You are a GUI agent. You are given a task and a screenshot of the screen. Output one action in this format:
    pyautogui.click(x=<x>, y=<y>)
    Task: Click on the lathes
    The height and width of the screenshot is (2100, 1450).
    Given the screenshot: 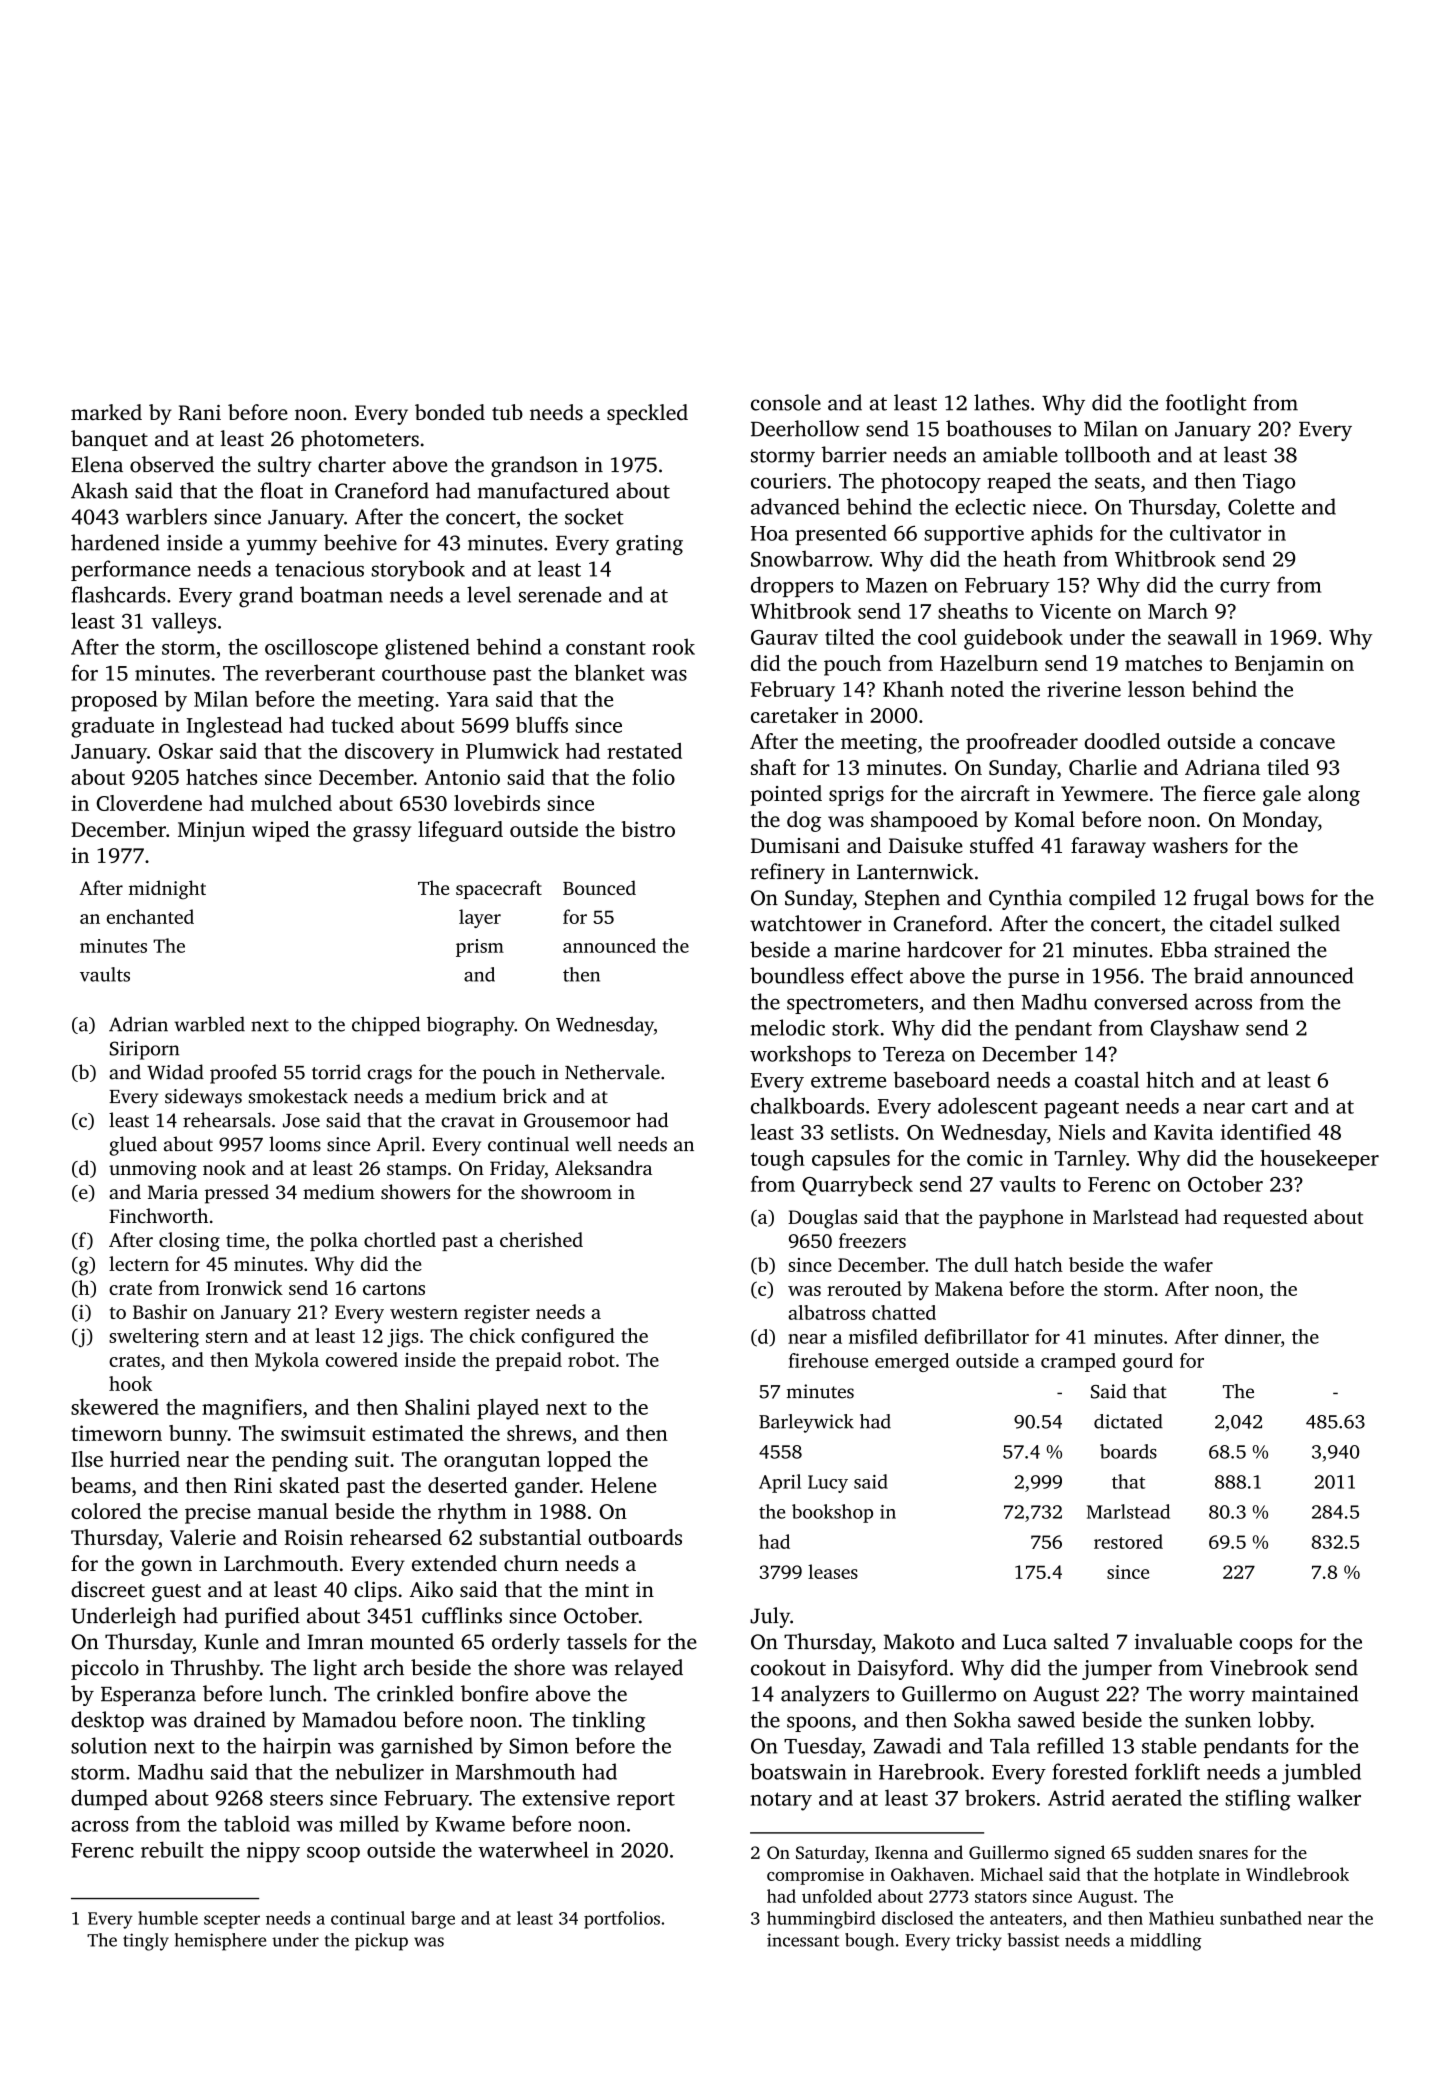 What is the action you would take?
    pyautogui.click(x=1001, y=402)
